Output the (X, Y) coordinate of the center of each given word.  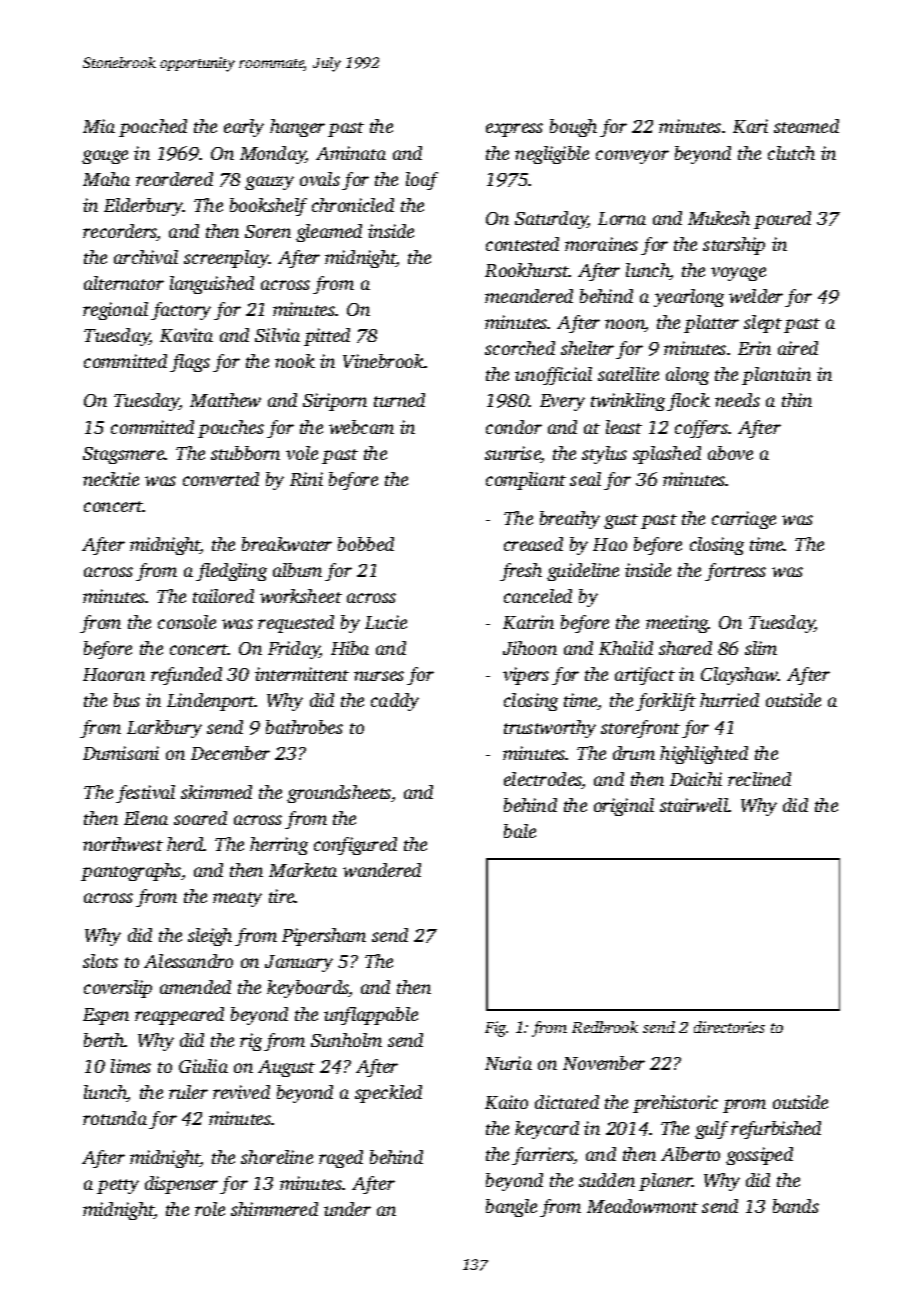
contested (522, 244)
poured (782, 220)
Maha (106, 179)
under (347, 1209)
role (210, 1209)
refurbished (776, 1130)
